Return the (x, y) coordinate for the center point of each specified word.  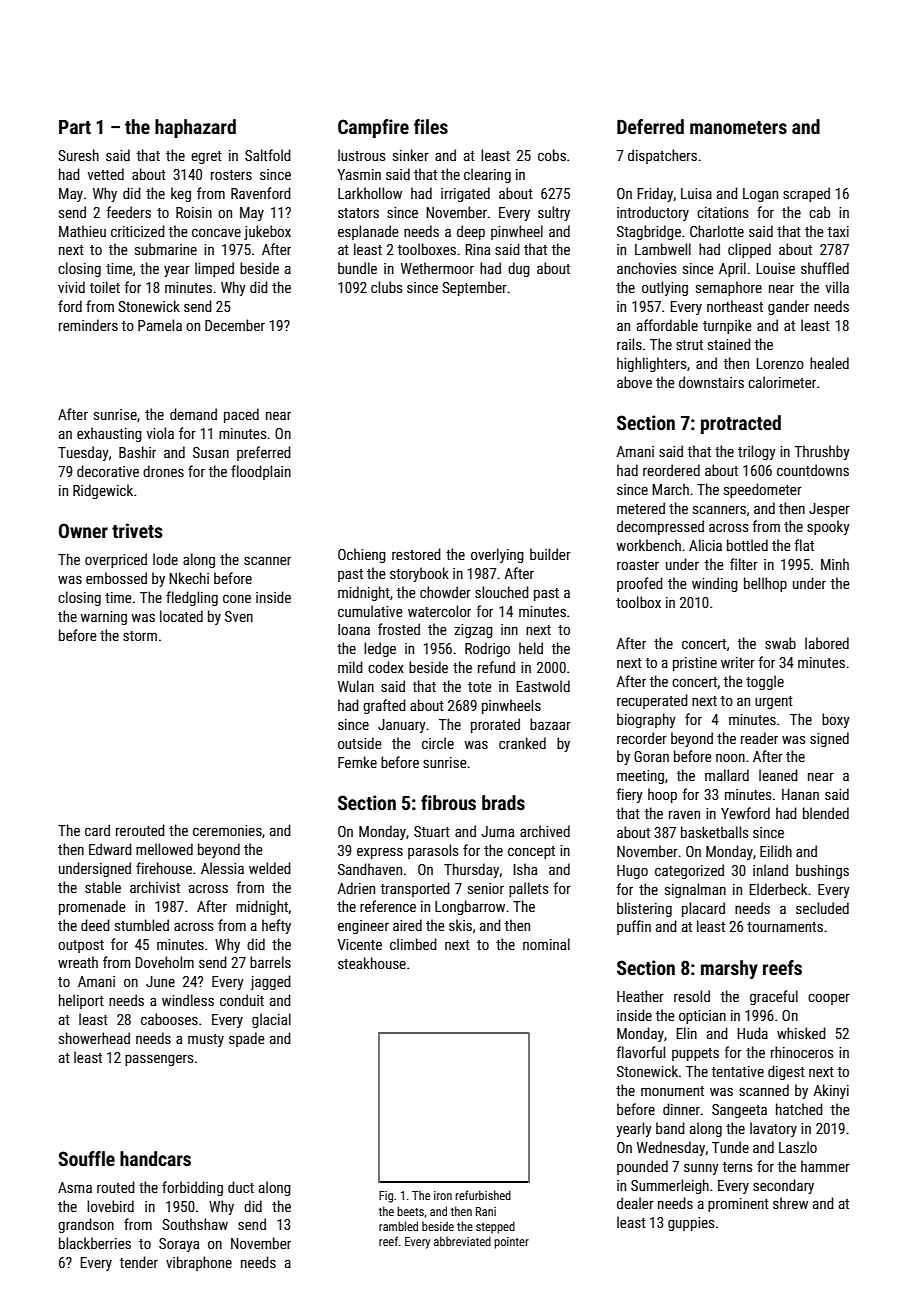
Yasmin (359, 174)
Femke (357, 762)
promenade (92, 907)
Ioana (354, 629)
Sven (239, 616)
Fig (386, 1197)
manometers (738, 127)
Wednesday (671, 1148)
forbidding (192, 1188)
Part (75, 127)
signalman (695, 890)
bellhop (765, 584)
